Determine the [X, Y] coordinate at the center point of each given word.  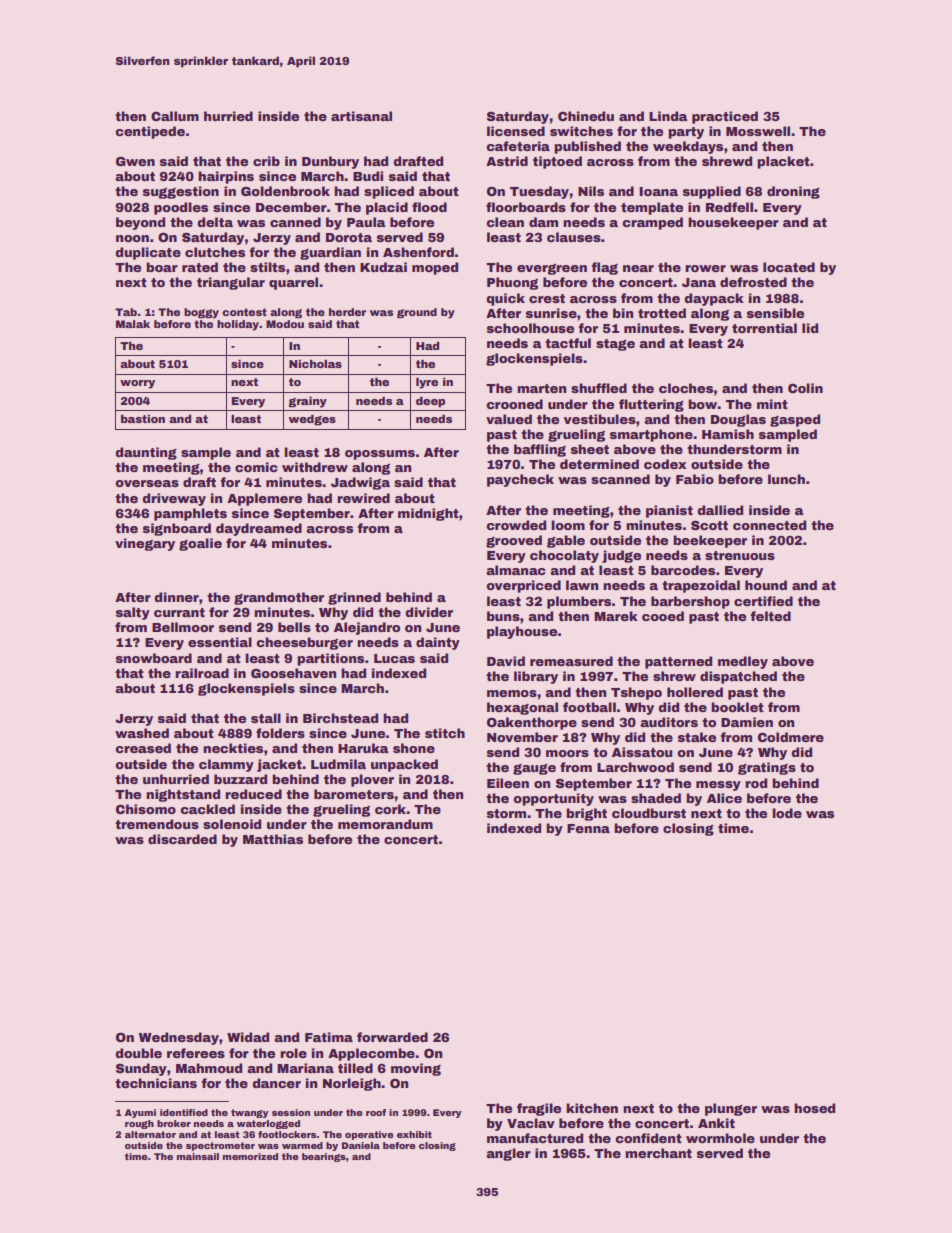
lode [787, 813]
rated [200, 267]
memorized [250, 1156]
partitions [330, 659]
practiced [725, 117]
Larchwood [635, 767]
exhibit [414, 1134]
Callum [175, 116]
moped [435, 268]
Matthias [273, 839]
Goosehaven [293, 673]
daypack [714, 299]
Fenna [588, 828]
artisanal [361, 116]
